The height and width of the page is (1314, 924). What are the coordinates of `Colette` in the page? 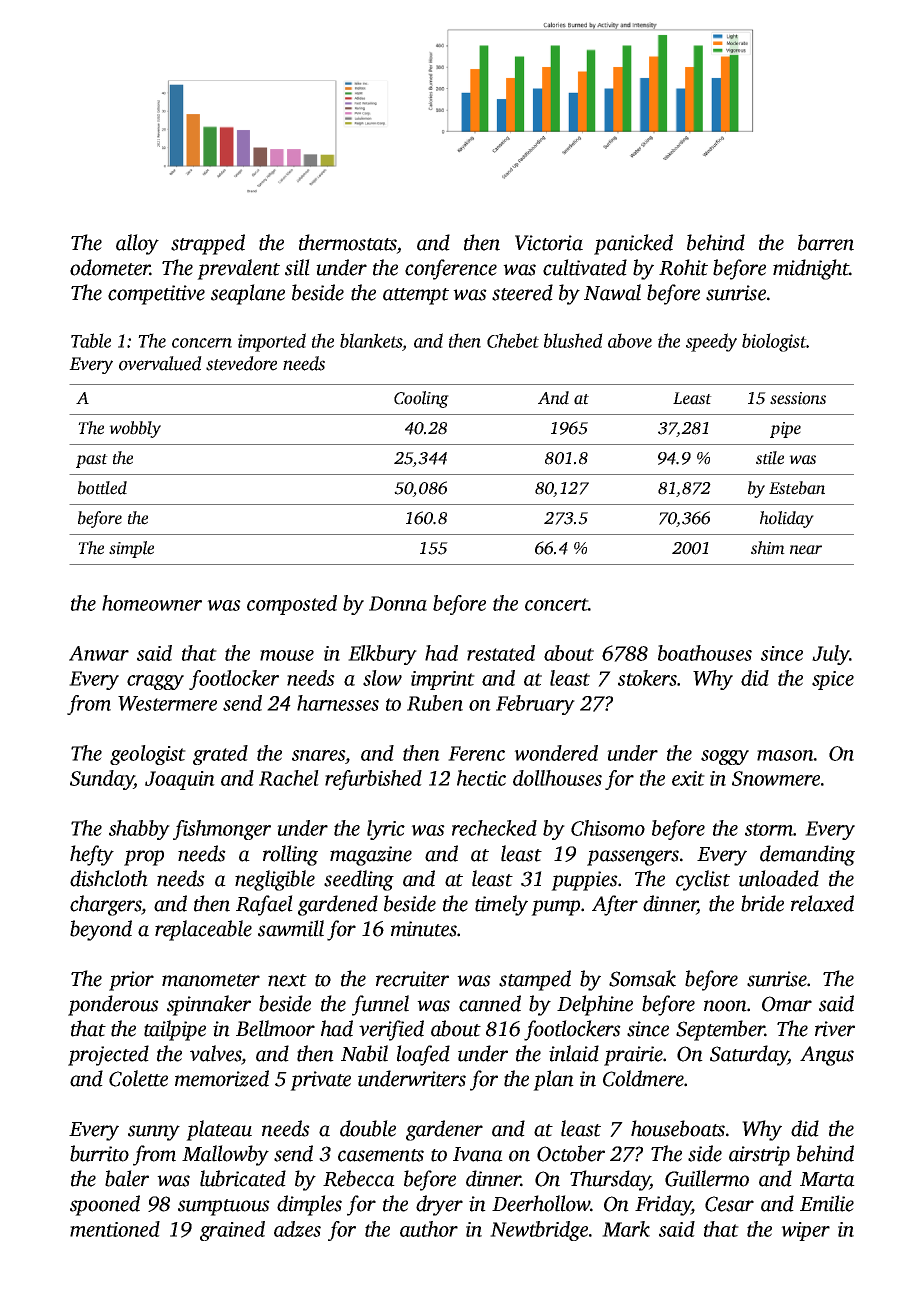 It's located at (138, 1078).
